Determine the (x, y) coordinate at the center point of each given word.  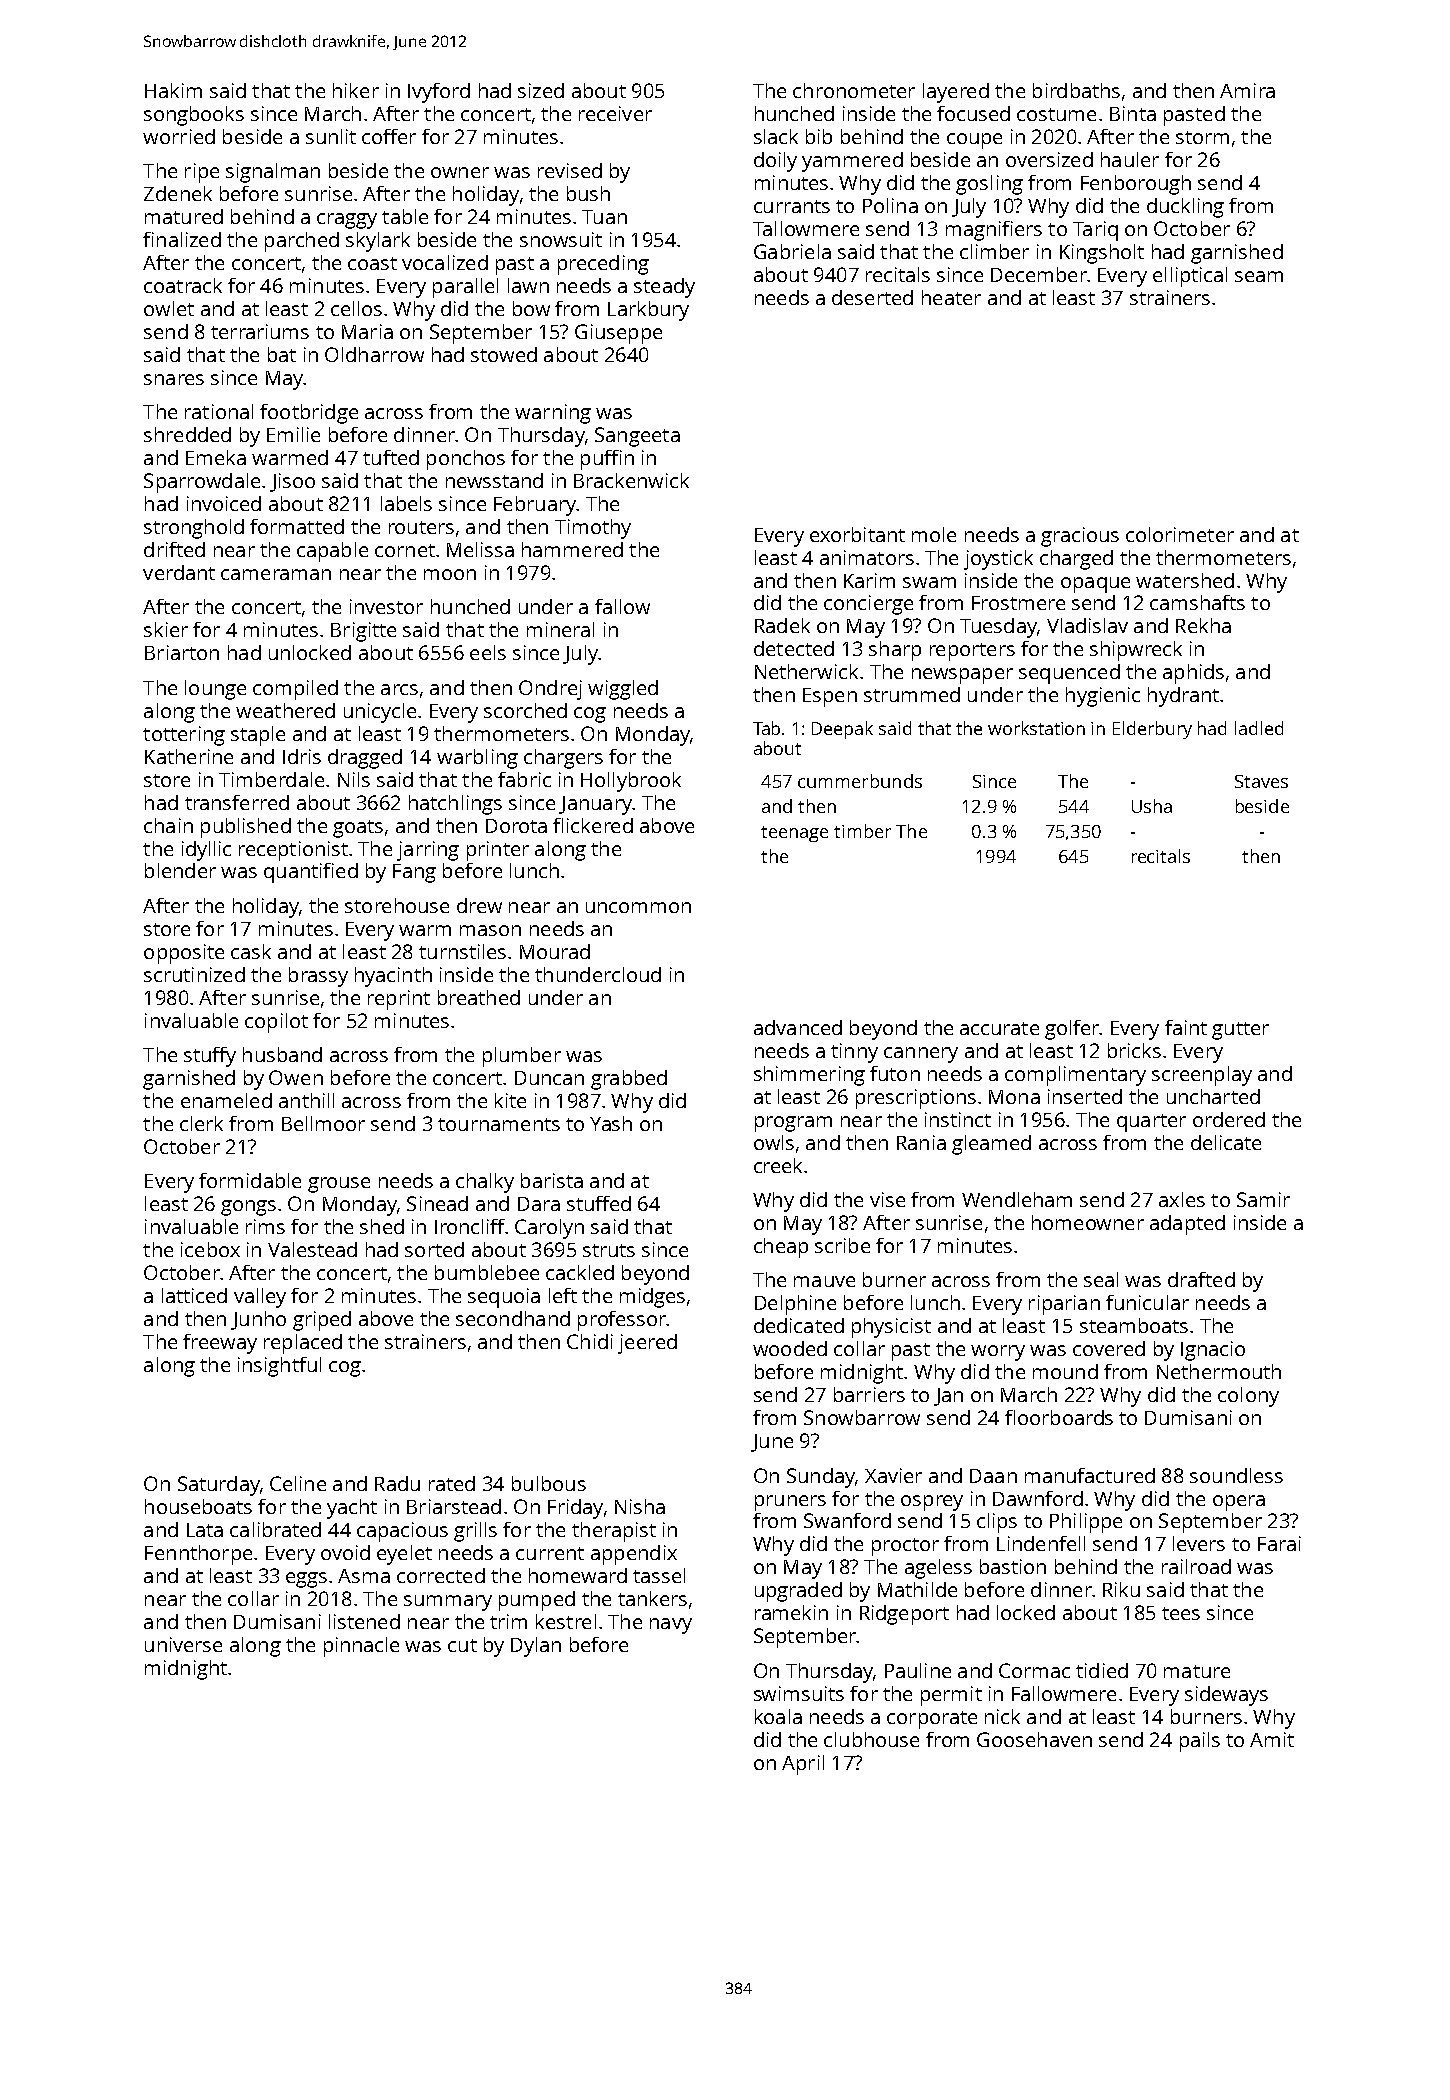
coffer (389, 136)
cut (462, 1645)
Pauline (918, 1670)
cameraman (276, 574)
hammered (572, 549)
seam (1259, 276)
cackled (580, 1272)
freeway (220, 1344)
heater (951, 297)
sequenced (1069, 674)
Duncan (549, 1078)
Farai (1279, 1543)
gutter (1240, 1031)
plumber (522, 1057)
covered (1109, 1348)
